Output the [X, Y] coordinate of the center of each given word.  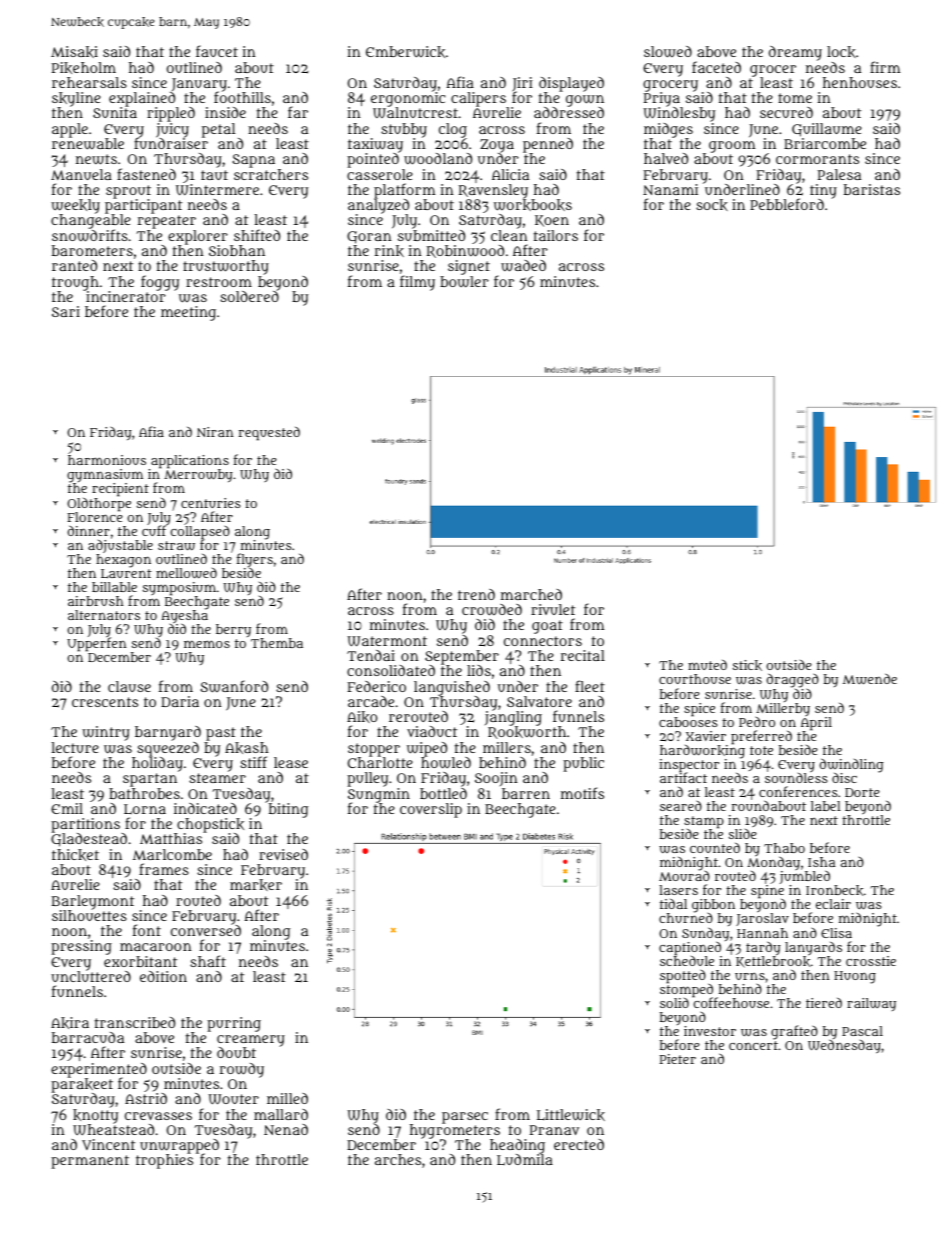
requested [269, 434]
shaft [208, 961]
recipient [120, 490]
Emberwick [405, 52]
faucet [217, 51]
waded [523, 266]
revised [283, 854]
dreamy [795, 53]
